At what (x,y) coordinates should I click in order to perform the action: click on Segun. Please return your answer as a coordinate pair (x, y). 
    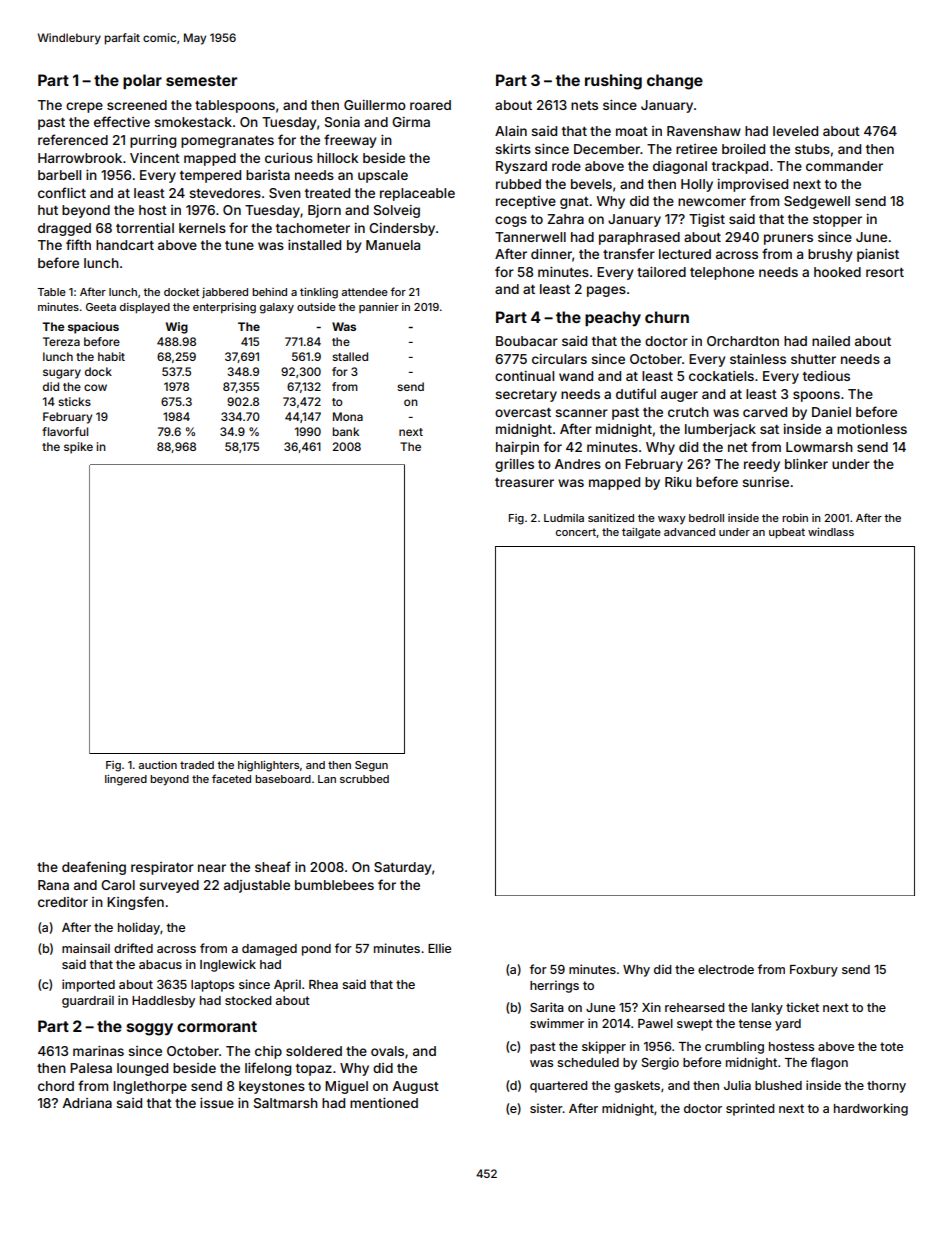
    Looking at the image, I should click on (371, 766).
